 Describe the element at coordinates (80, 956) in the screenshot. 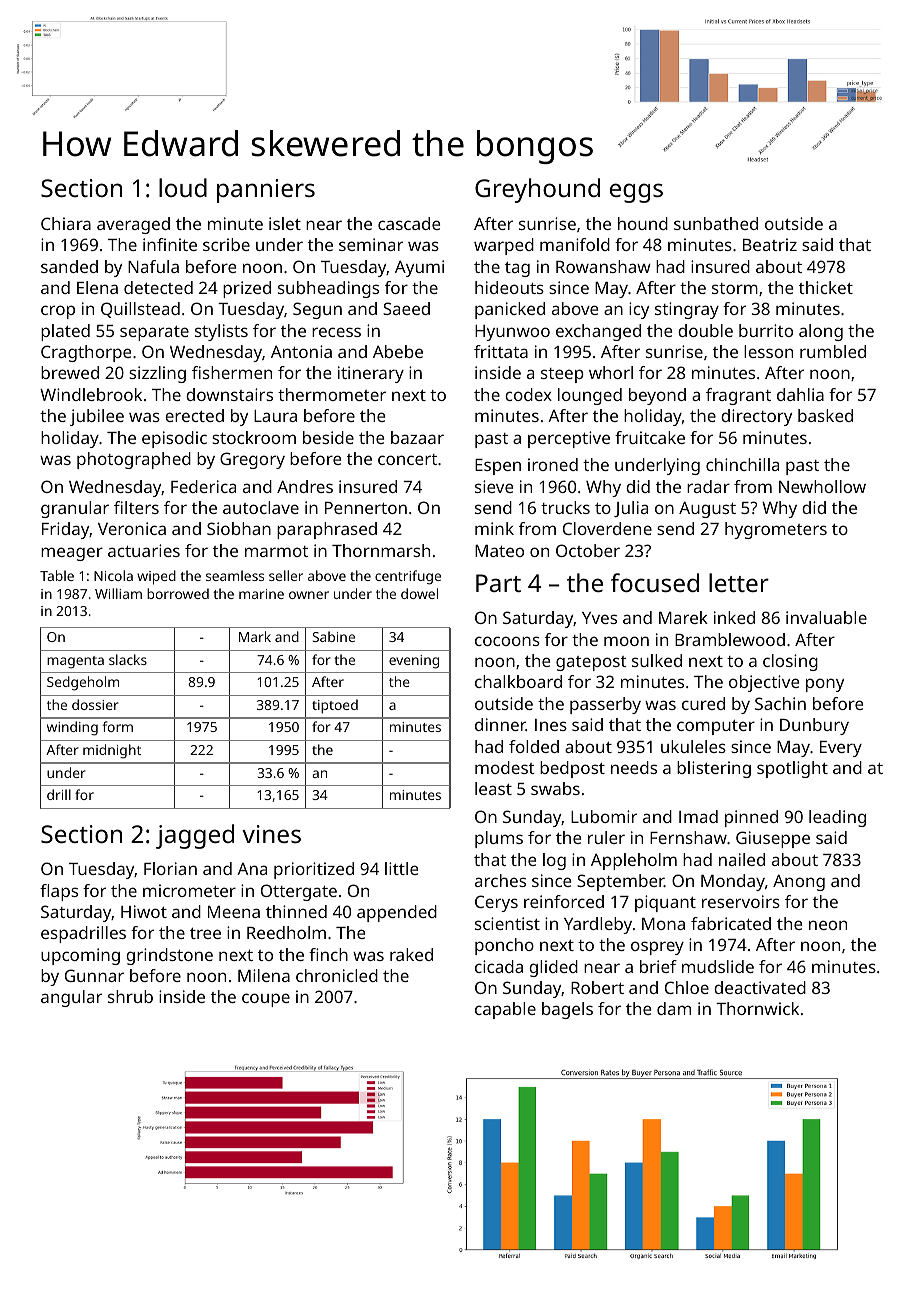

I see `upcoming` at that location.
